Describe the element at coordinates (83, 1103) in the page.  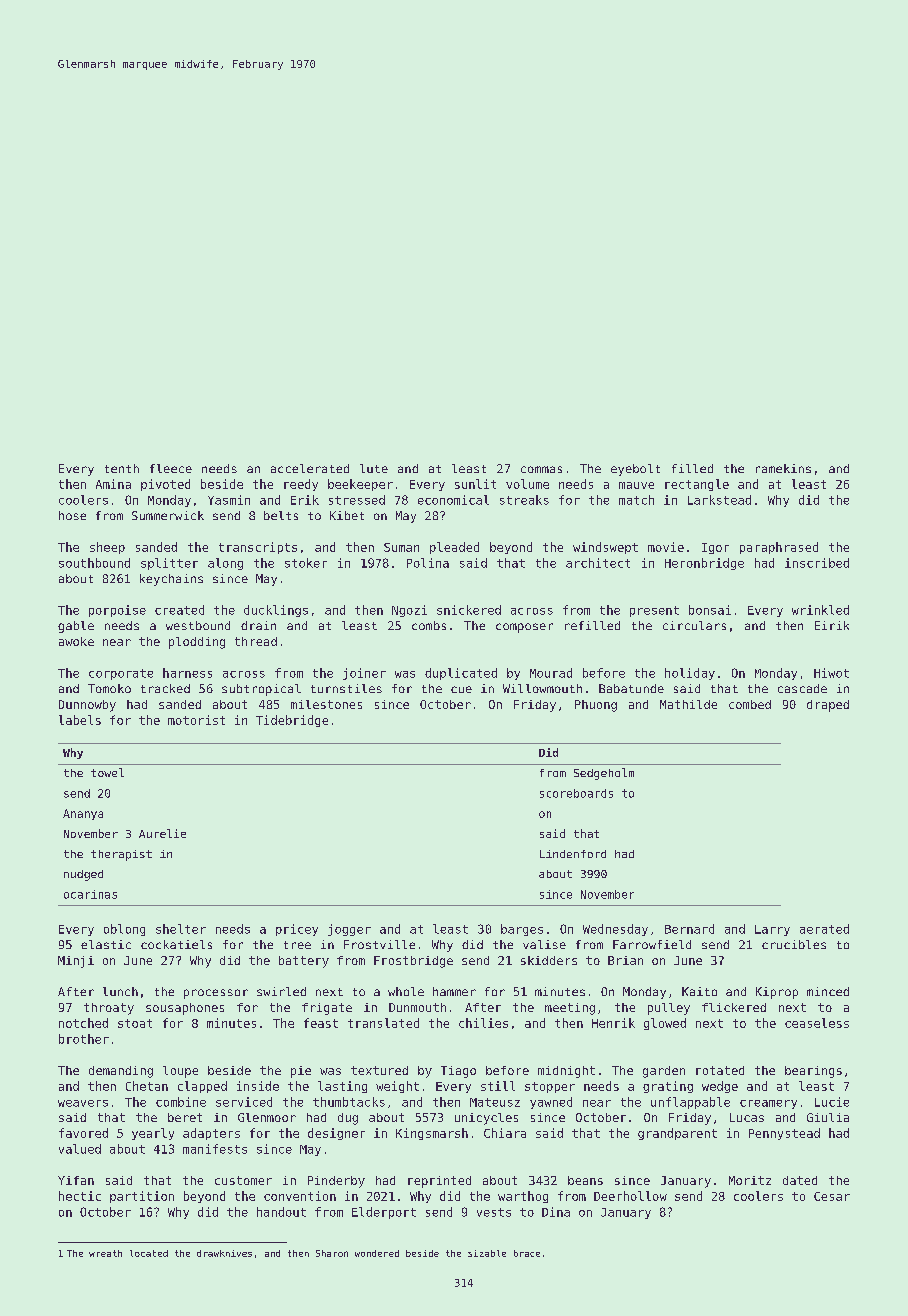
I see `weavers` at that location.
